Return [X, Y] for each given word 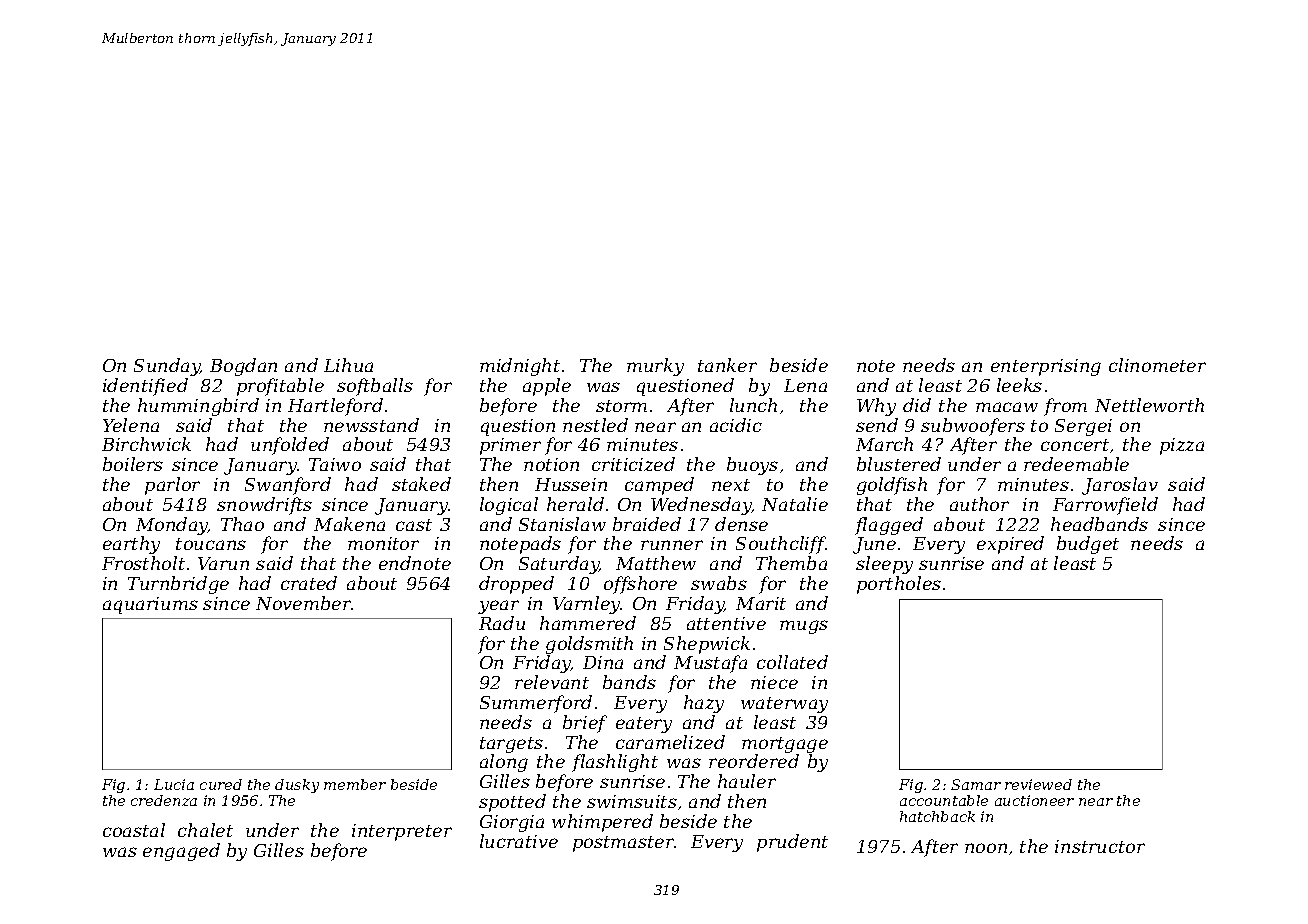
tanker [727, 365]
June [874, 545]
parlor [172, 486]
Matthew [656, 563]
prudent [792, 843]
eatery [644, 725]
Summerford [536, 704]
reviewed [1038, 784]
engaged [181, 852]
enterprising [1046, 367]
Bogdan [243, 367]
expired [1010, 545]
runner [672, 545]
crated [309, 583]
